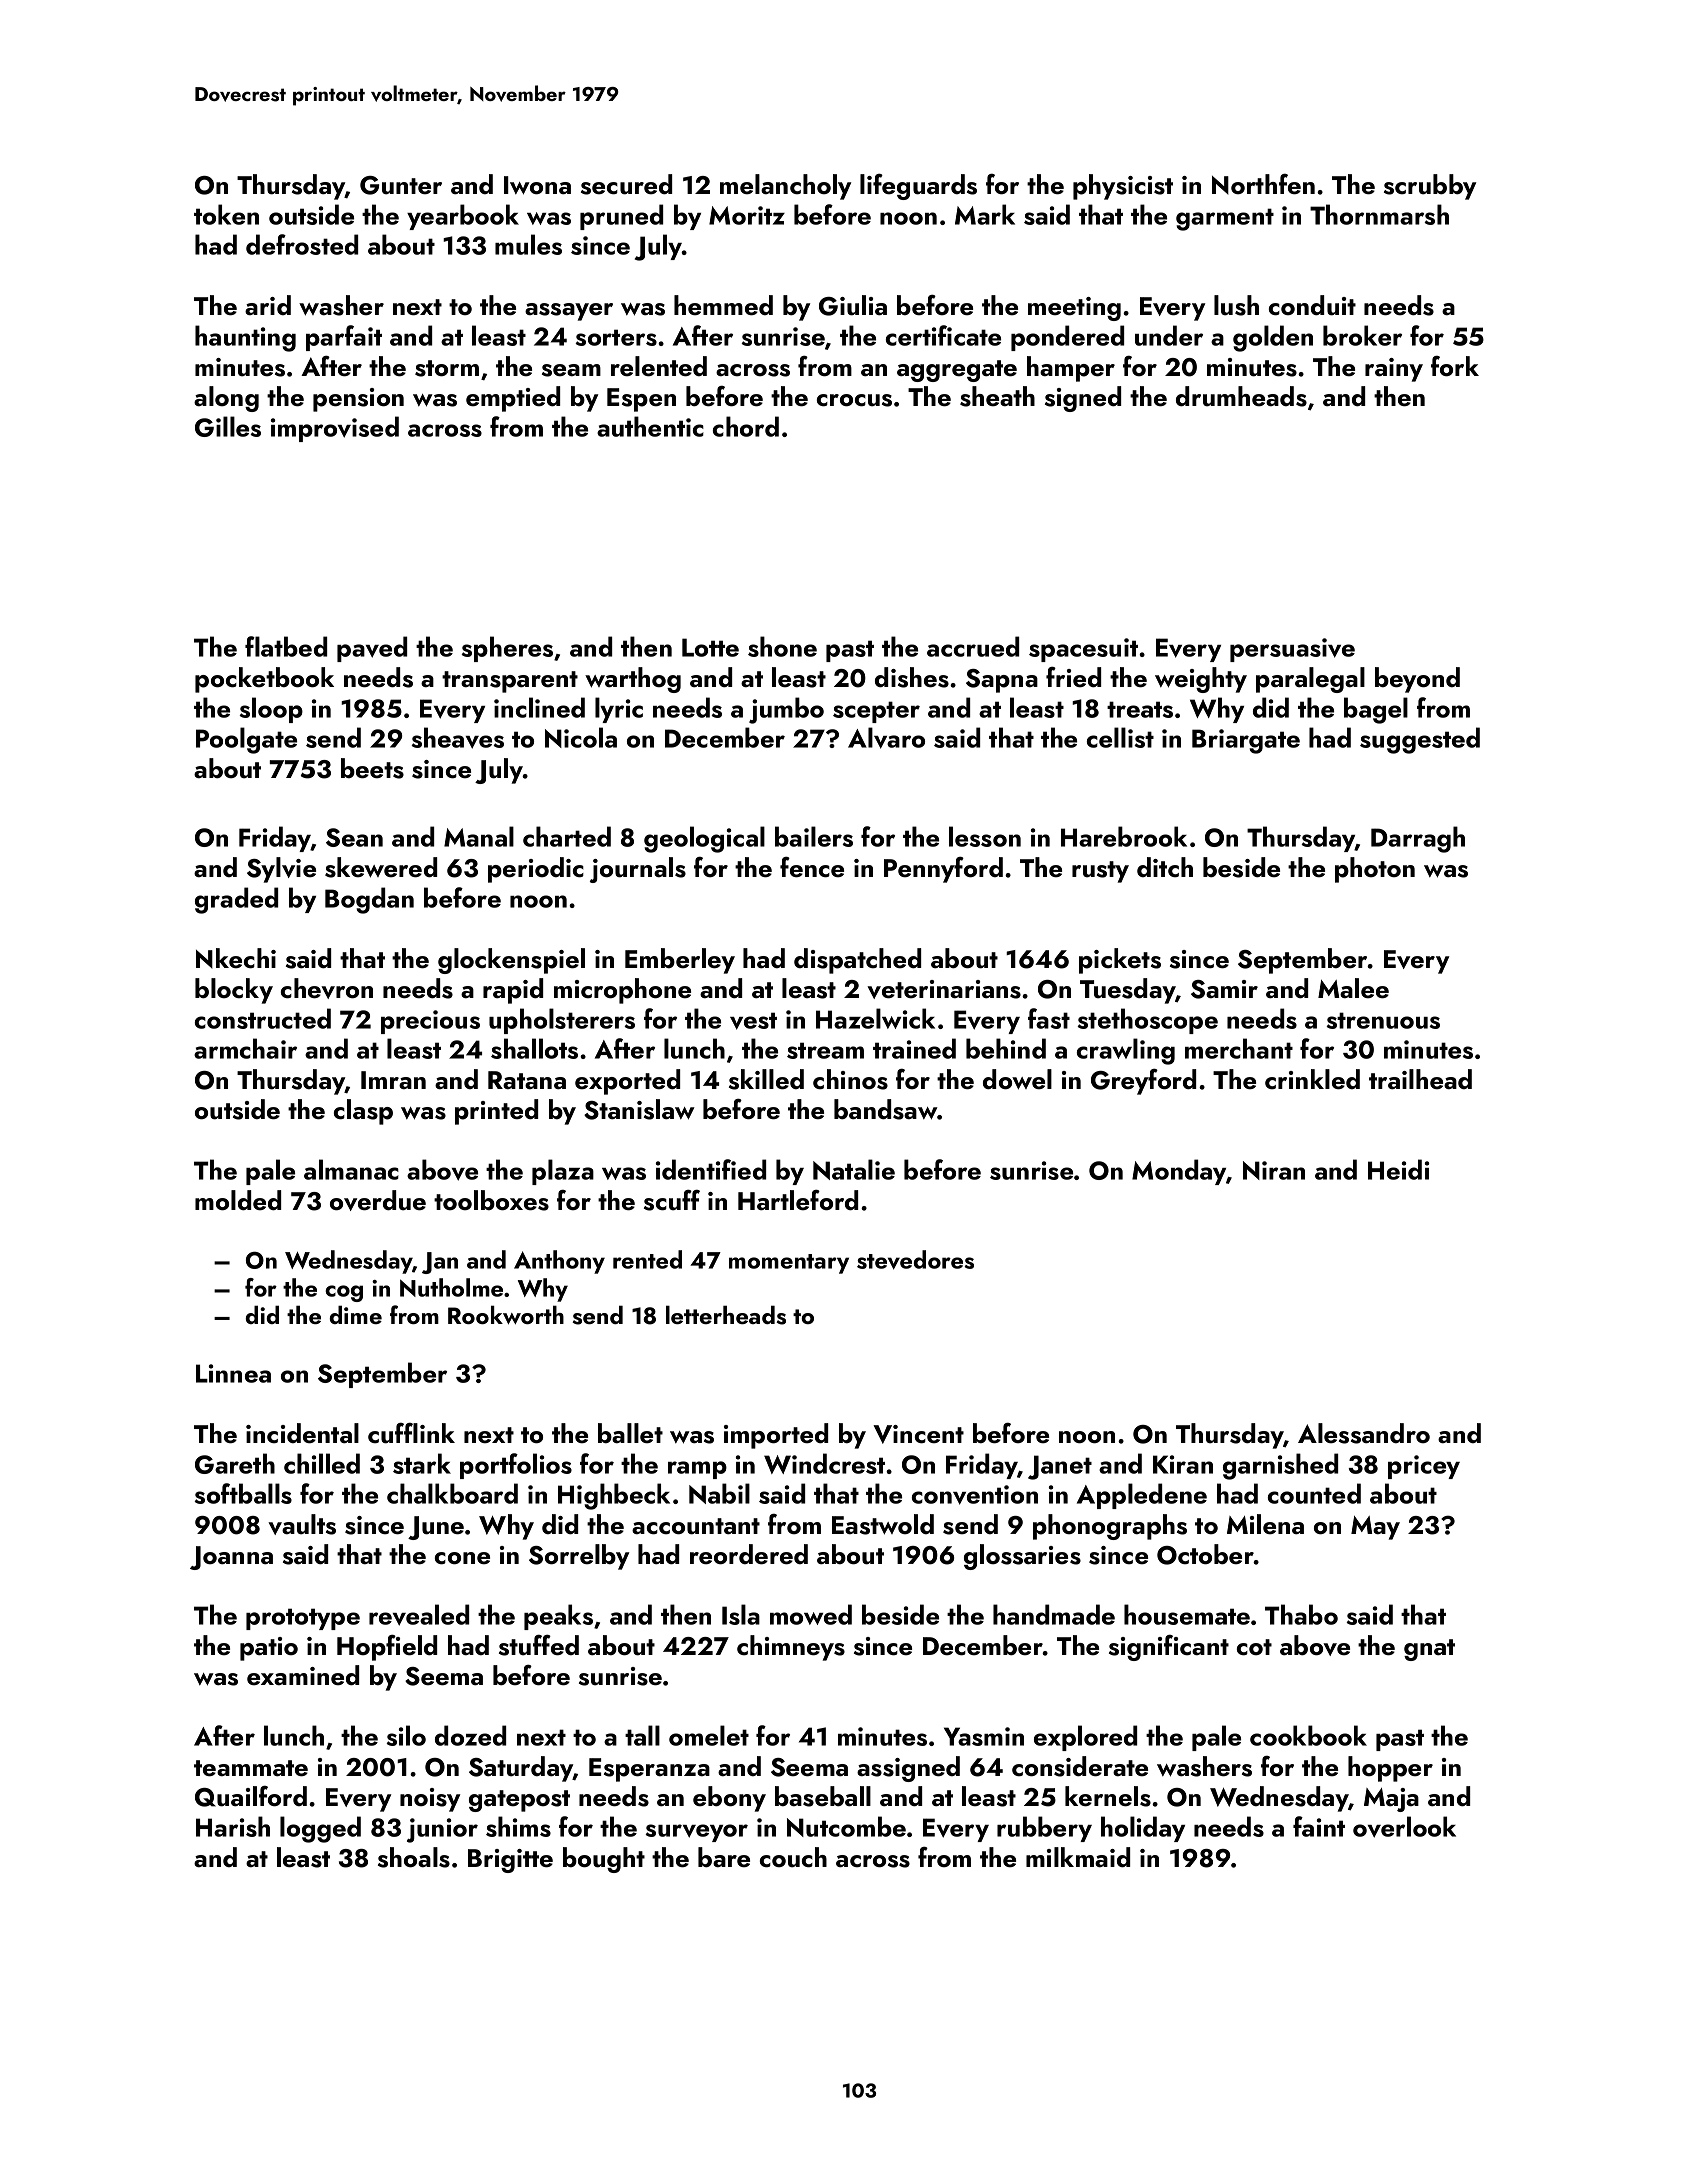 The width and height of the document is (1683, 2178). What do you see at coordinates (1083, 650) in the document?
I see `spacesuit` at bounding box center [1083, 650].
